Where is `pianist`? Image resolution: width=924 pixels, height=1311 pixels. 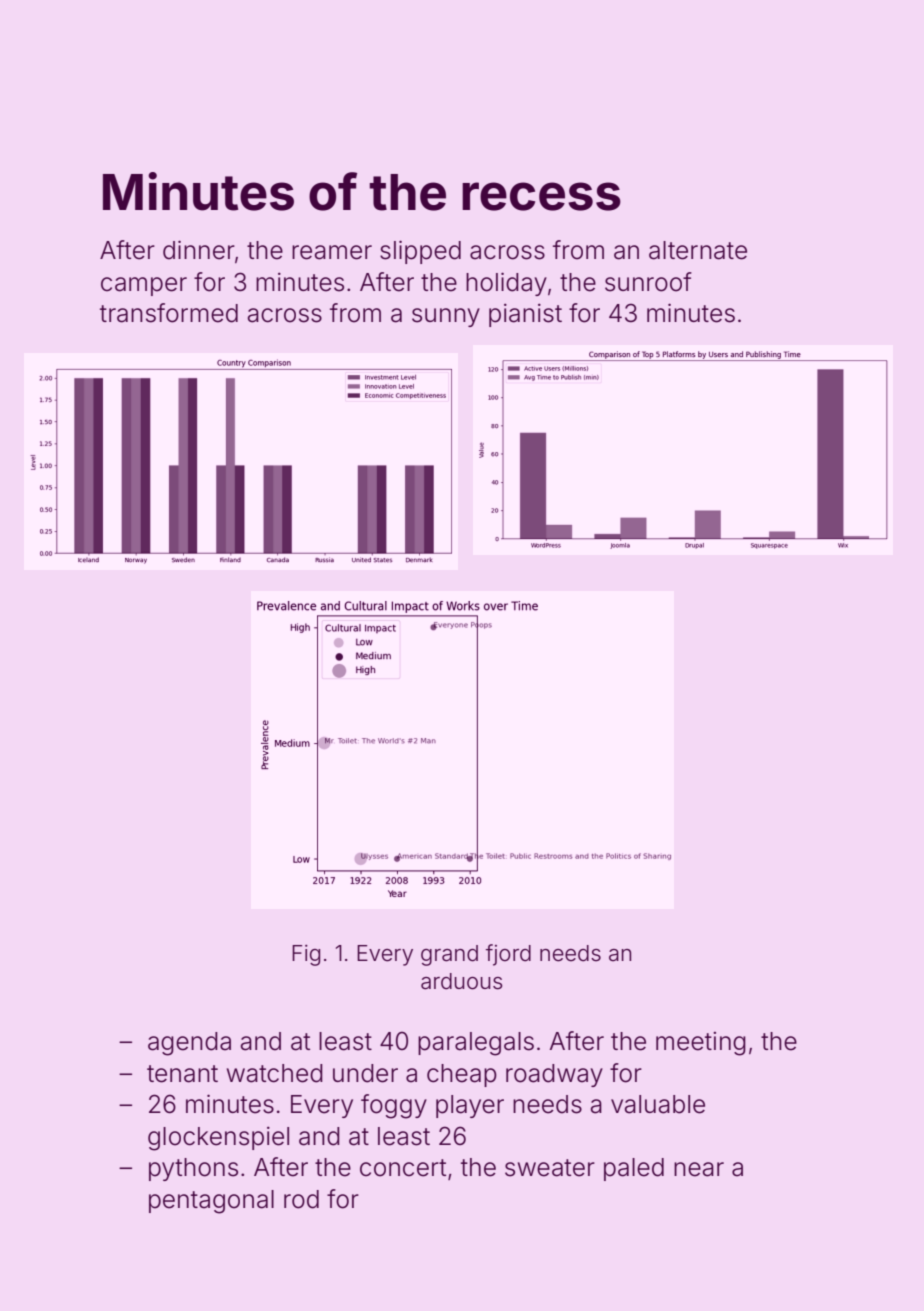
pianist is located at coordinates (525, 315).
